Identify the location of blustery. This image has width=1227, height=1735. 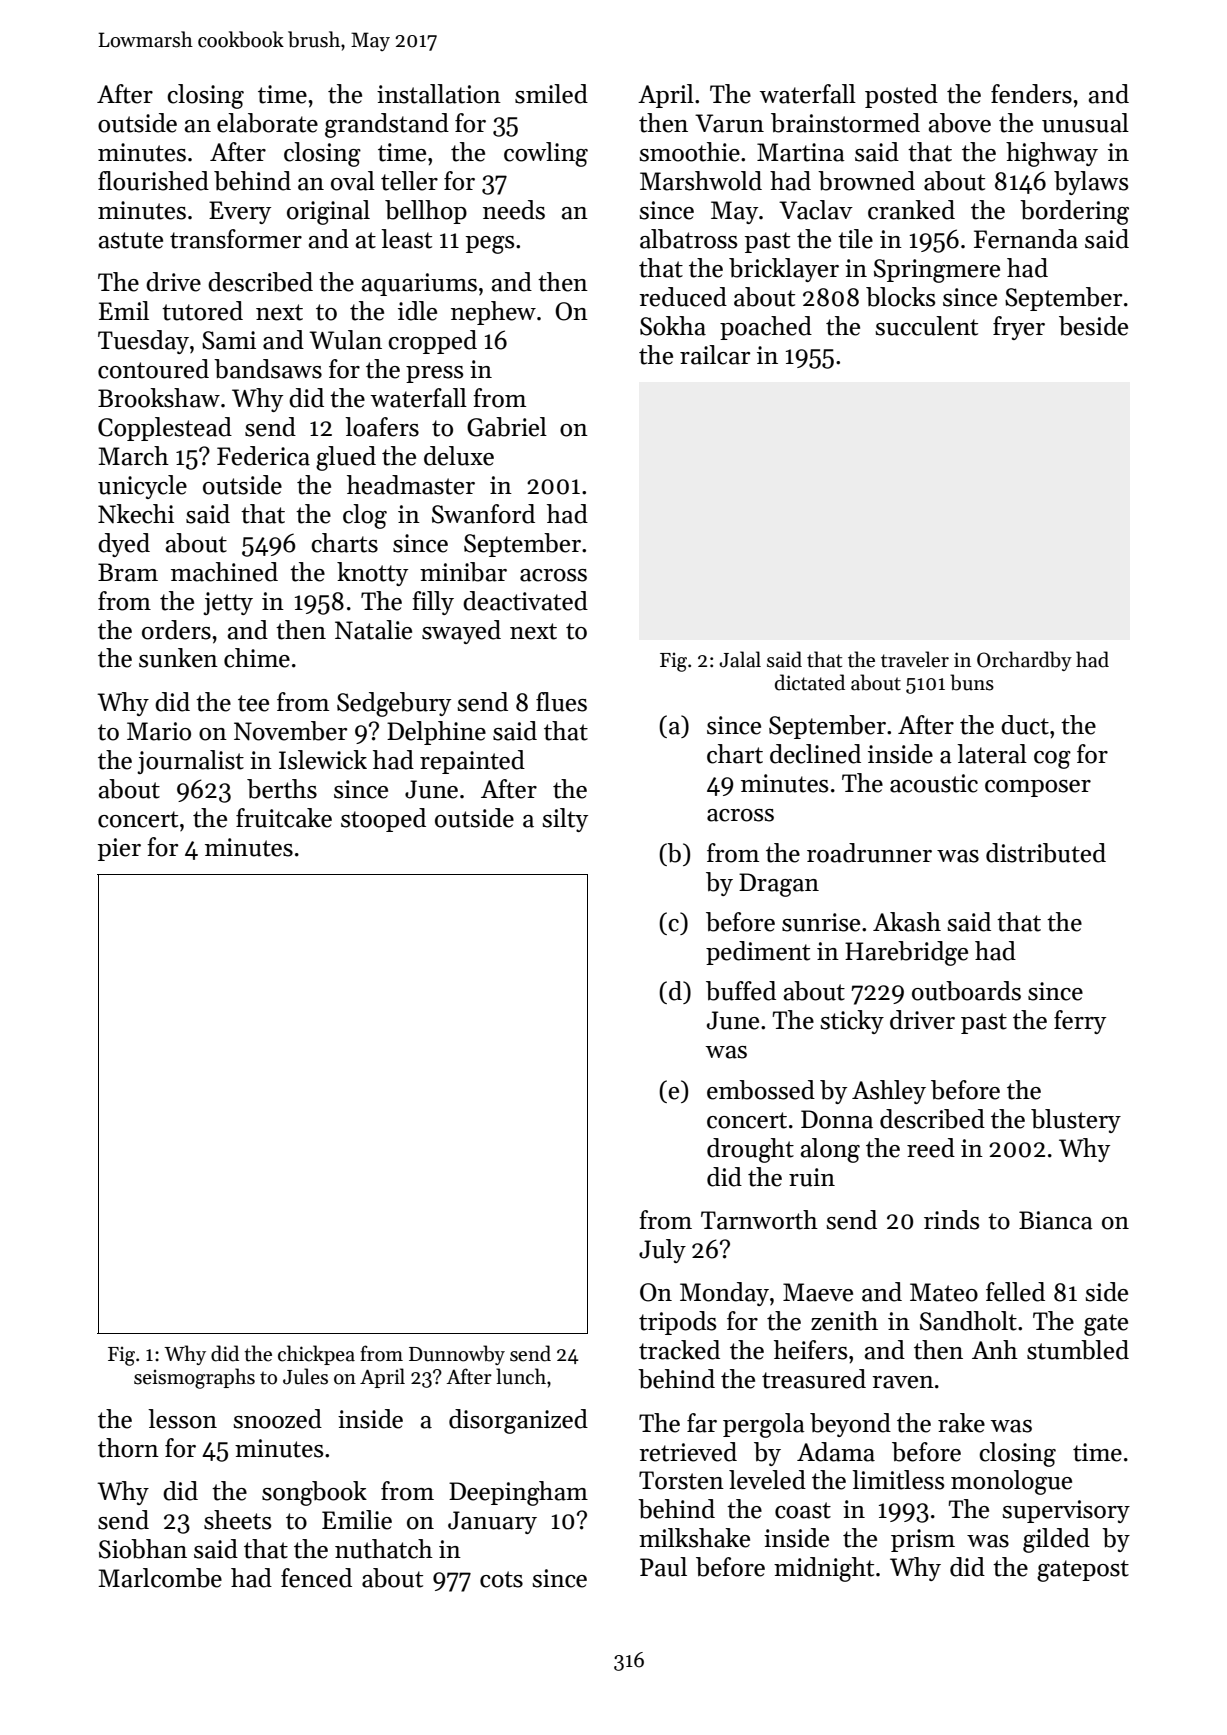
(1076, 1121).
